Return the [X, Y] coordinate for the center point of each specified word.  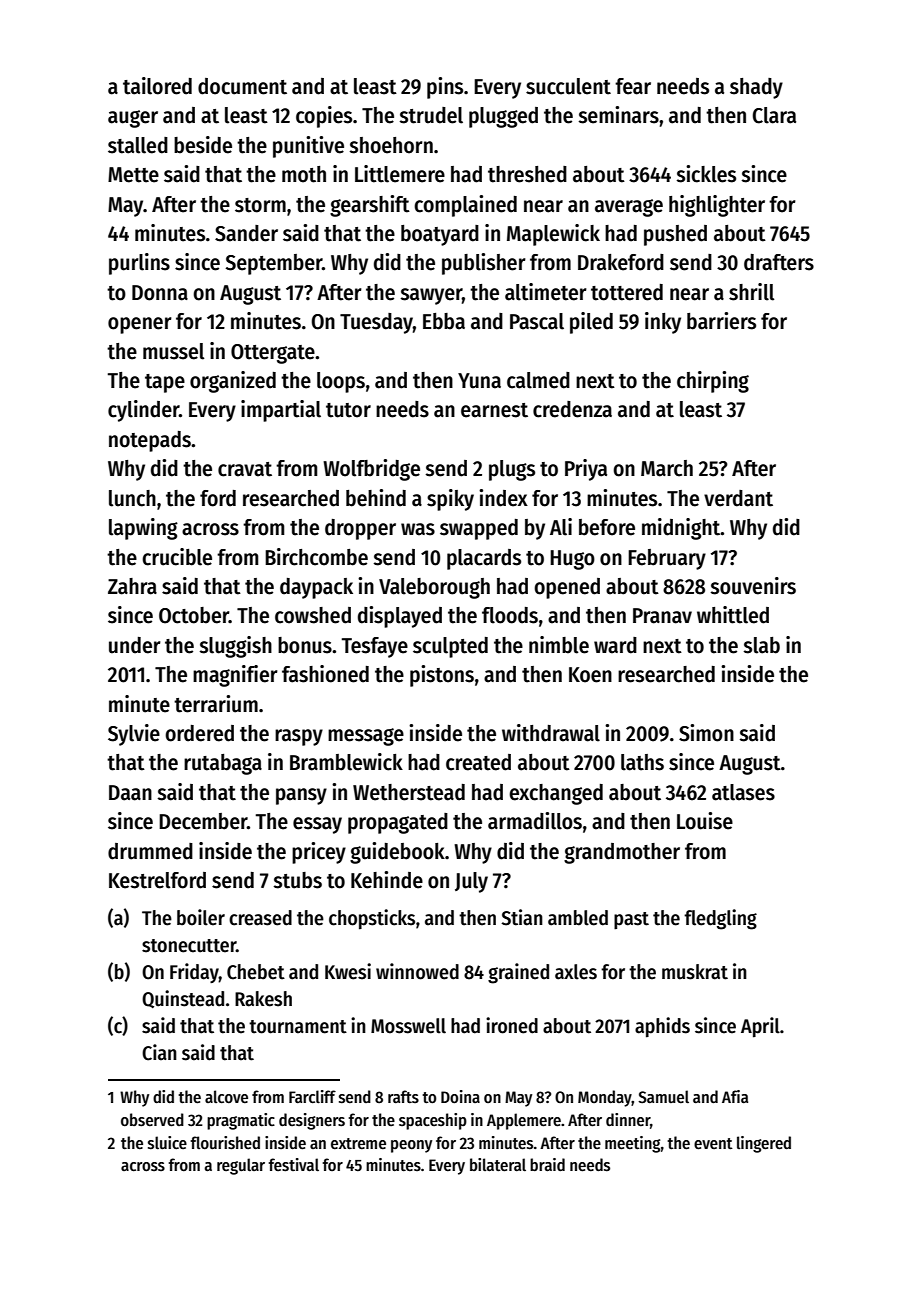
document [242, 86]
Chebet [256, 972]
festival [293, 1165]
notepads [150, 441]
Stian [522, 917]
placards [484, 559]
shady [756, 88]
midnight [681, 529]
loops [341, 382]
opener [140, 325]
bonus [305, 645]
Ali [561, 527]
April [760, 1027]
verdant [738, 498]
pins [445, 88]
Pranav [662, 616]
